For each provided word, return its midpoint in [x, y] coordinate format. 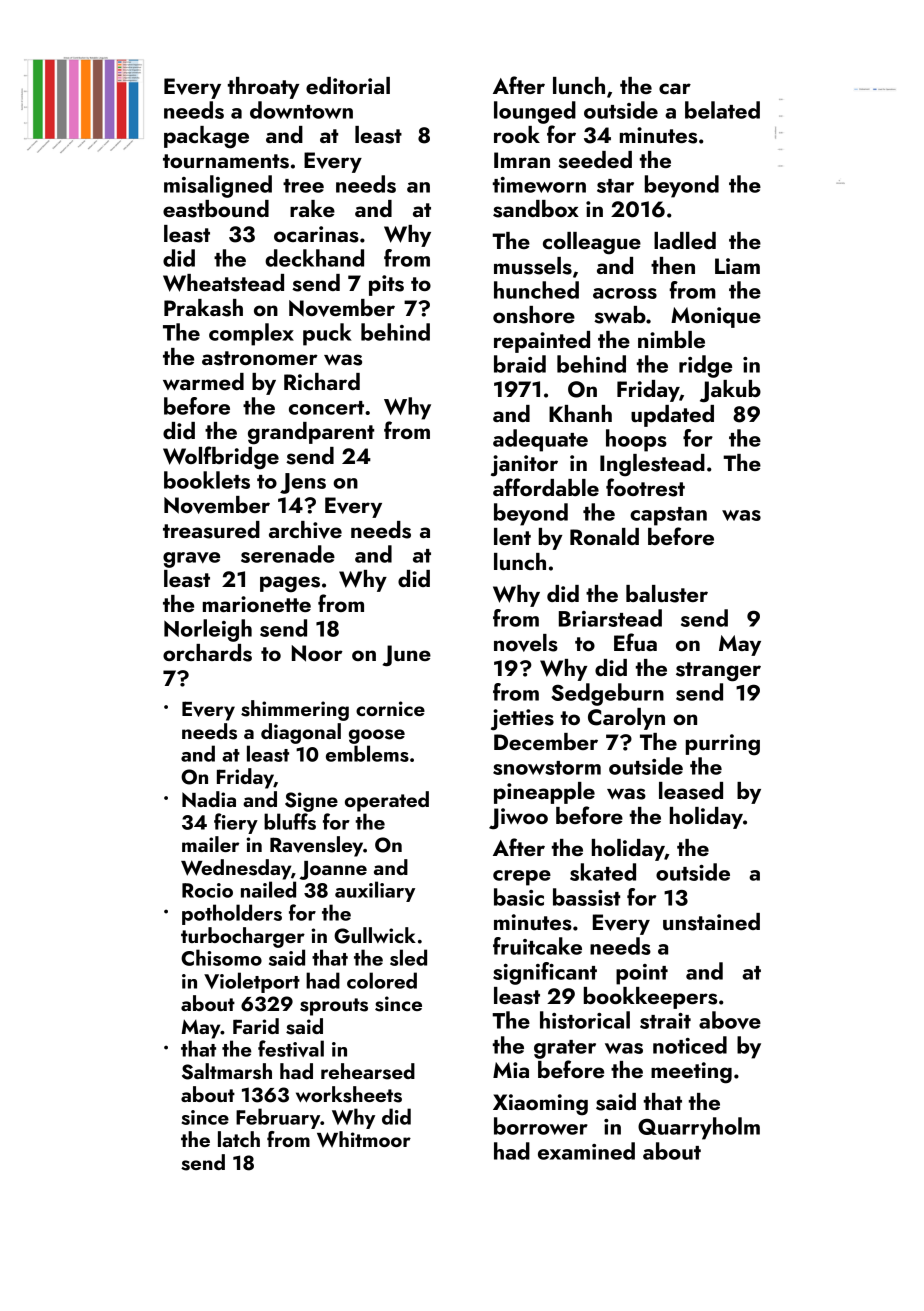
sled [408, 957]
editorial [348, 85]
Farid [256, 1026]
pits [386, 285]
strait [665, 1021]
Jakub [730, 391]
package [206, 137]
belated [722, 110]
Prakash [203, 308]
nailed [268, 889]
